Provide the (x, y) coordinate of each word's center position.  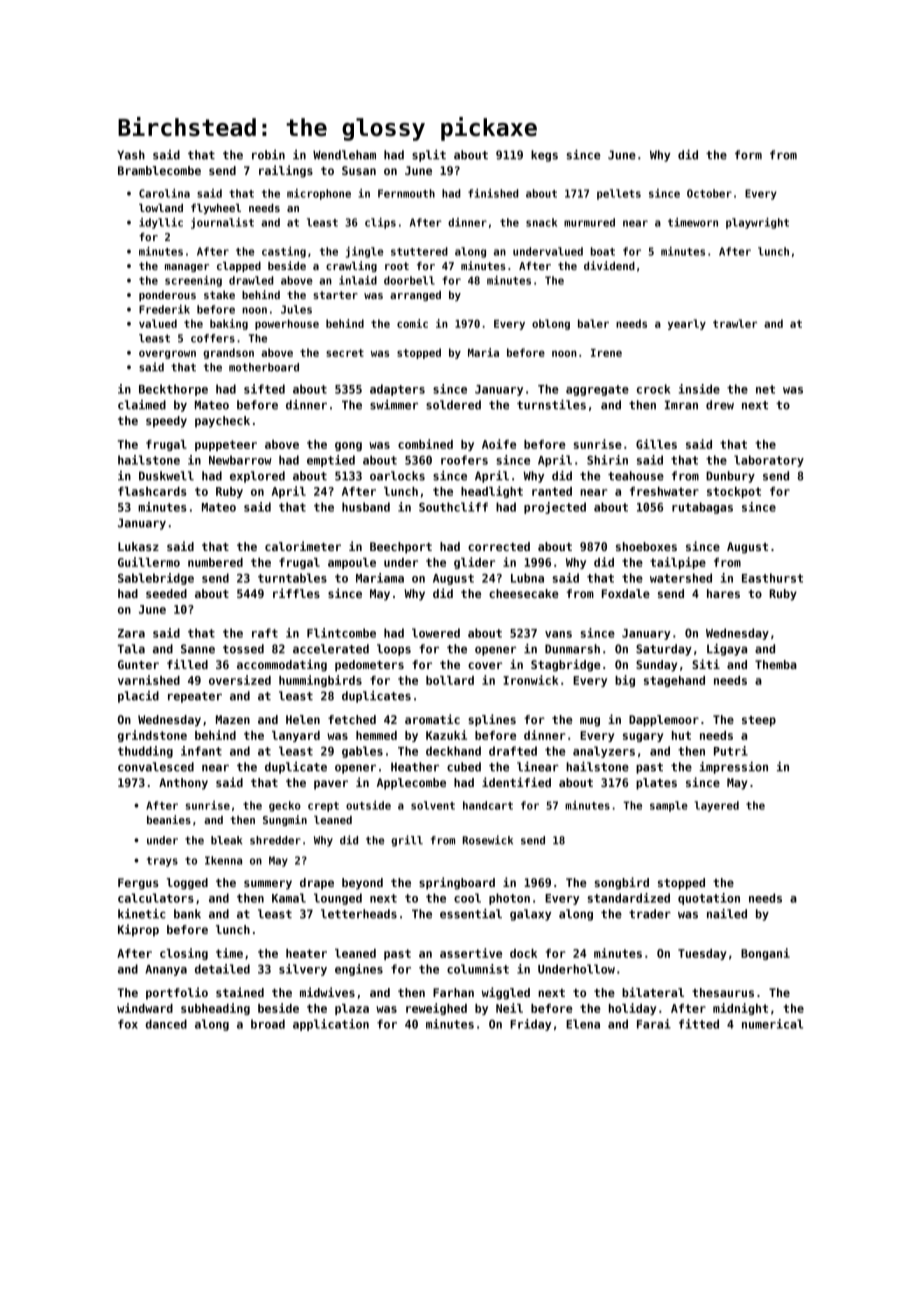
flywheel (216, 209)
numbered (215, 562)
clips (380, 223)
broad (268, 1024)
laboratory (769, 461)
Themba (776, 664)
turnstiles (551, 405)
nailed (727, 914)
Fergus (138, 884)
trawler (735, 323)
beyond (362, 884)
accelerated (331, 649)
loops (394, 650)
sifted (264, 389)
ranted (552, 491)
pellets (619, 194)
